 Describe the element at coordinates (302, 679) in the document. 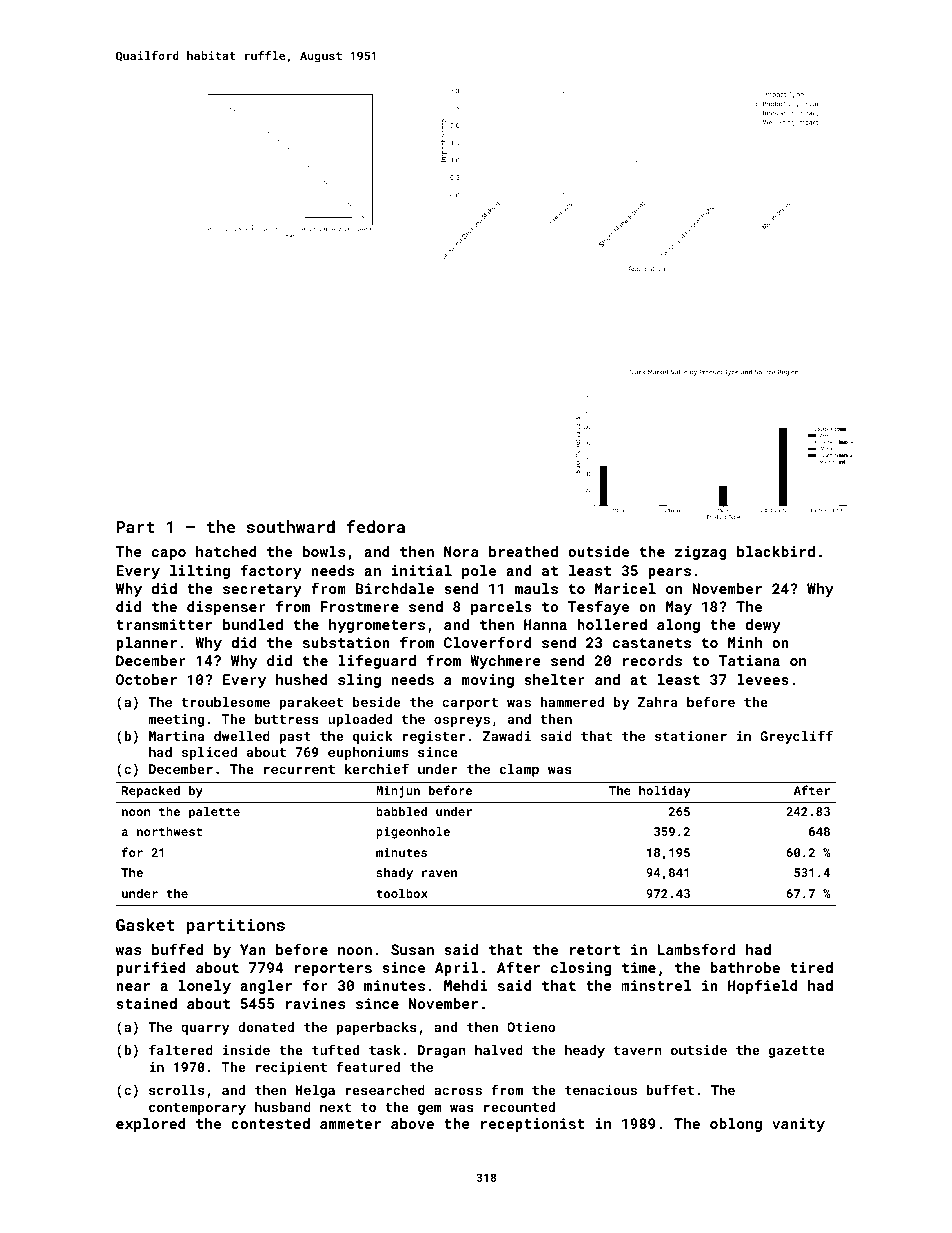

I see `hushed` at that location.
